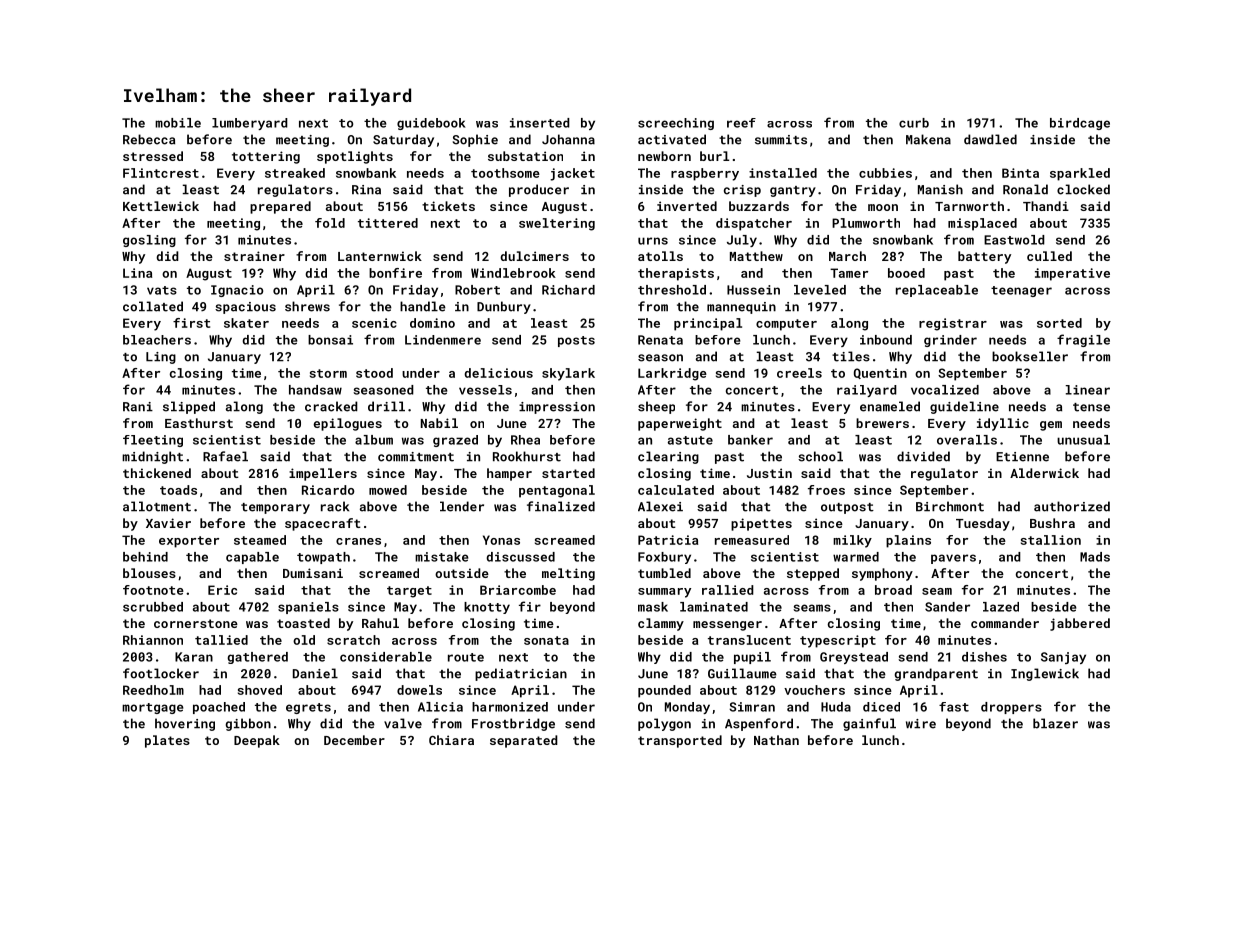 Image resolution: width=1233 pixels, height=952 pixels. Describe the element at coordinates (1001, 607) in the screenshot. I see `lazed` at that location.
